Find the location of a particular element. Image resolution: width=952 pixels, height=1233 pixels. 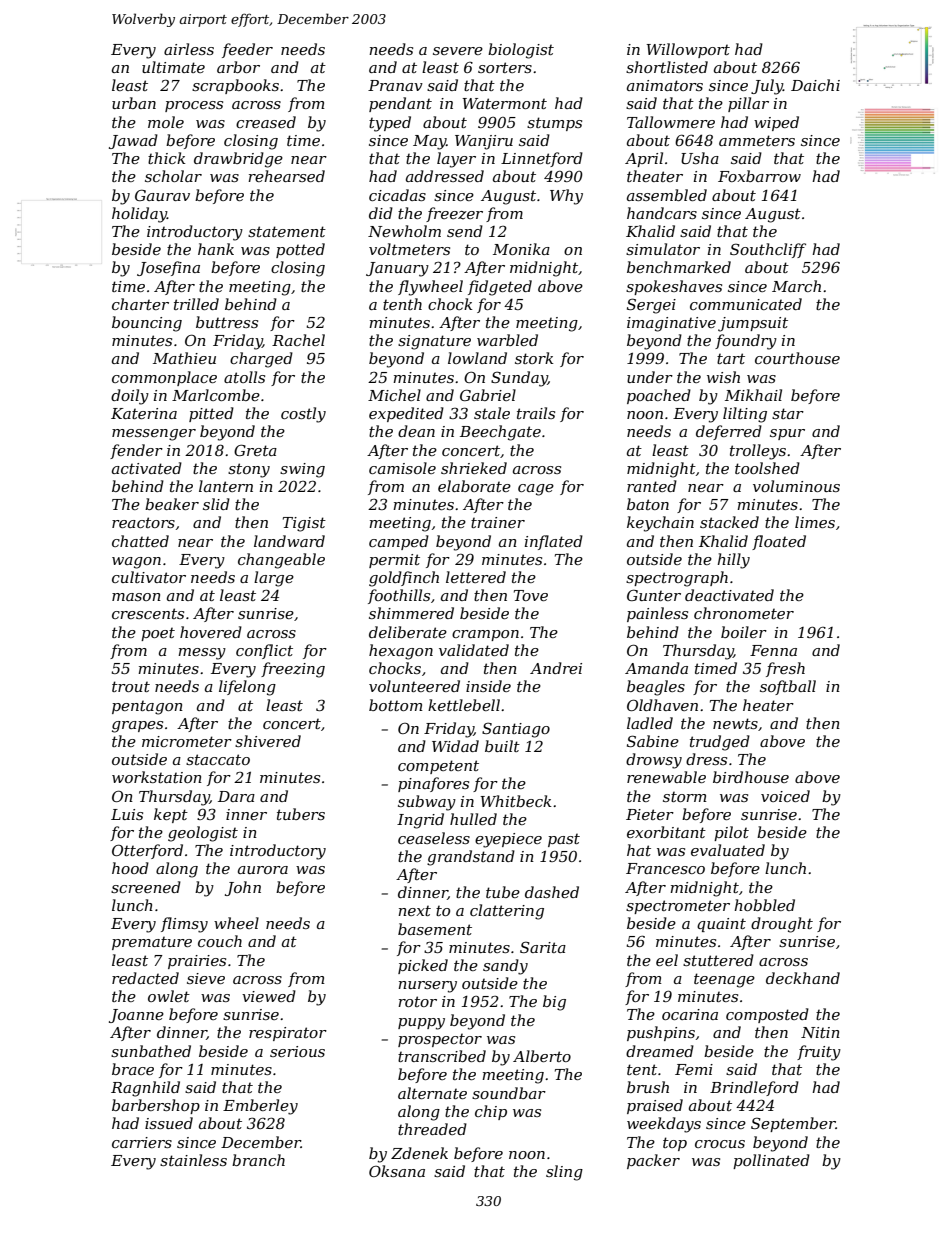

shrieked is located at coordinates (474, 468).
